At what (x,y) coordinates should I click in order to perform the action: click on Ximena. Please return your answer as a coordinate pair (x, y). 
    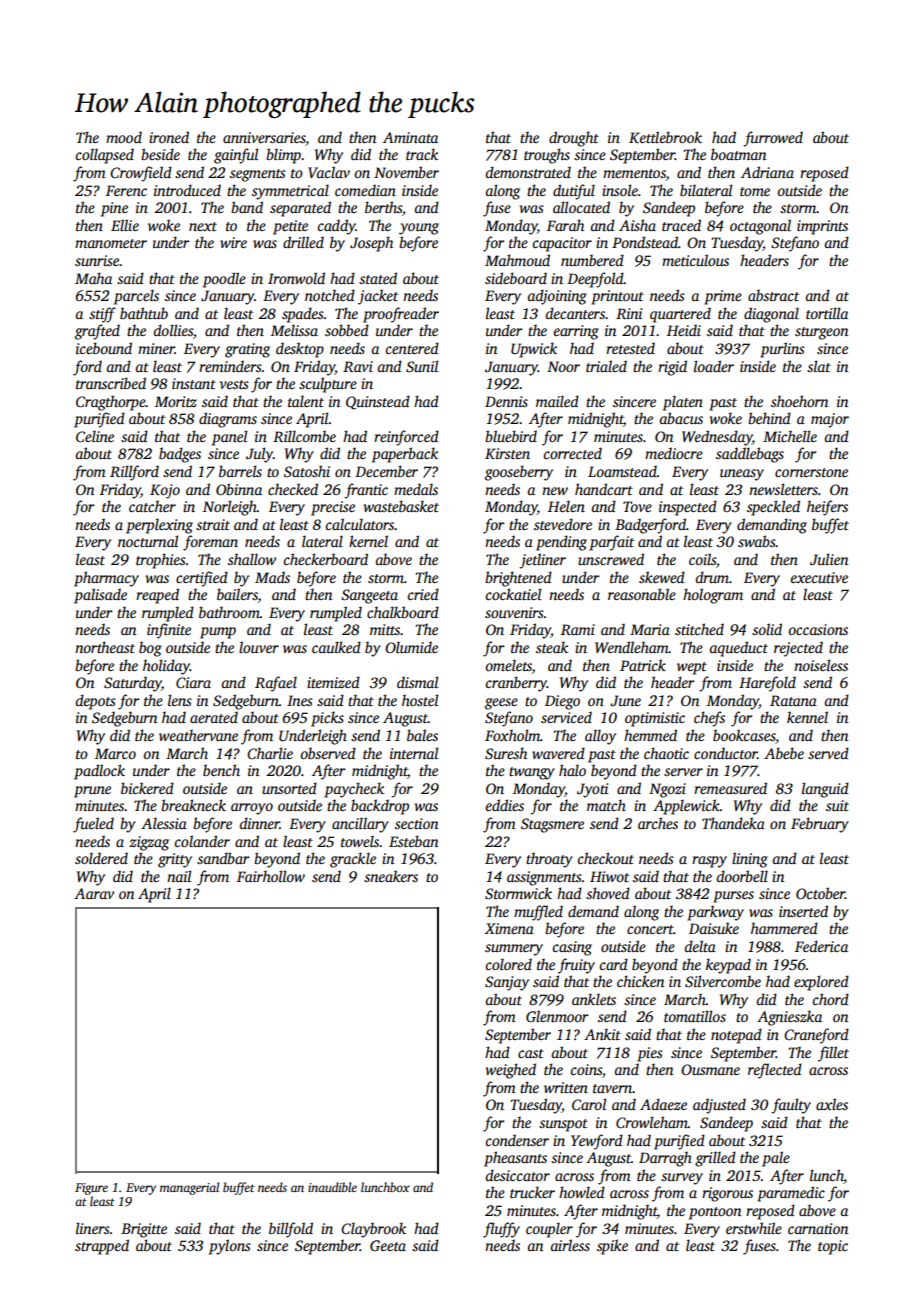
    Looking at the image, I should click on (509, 928).
